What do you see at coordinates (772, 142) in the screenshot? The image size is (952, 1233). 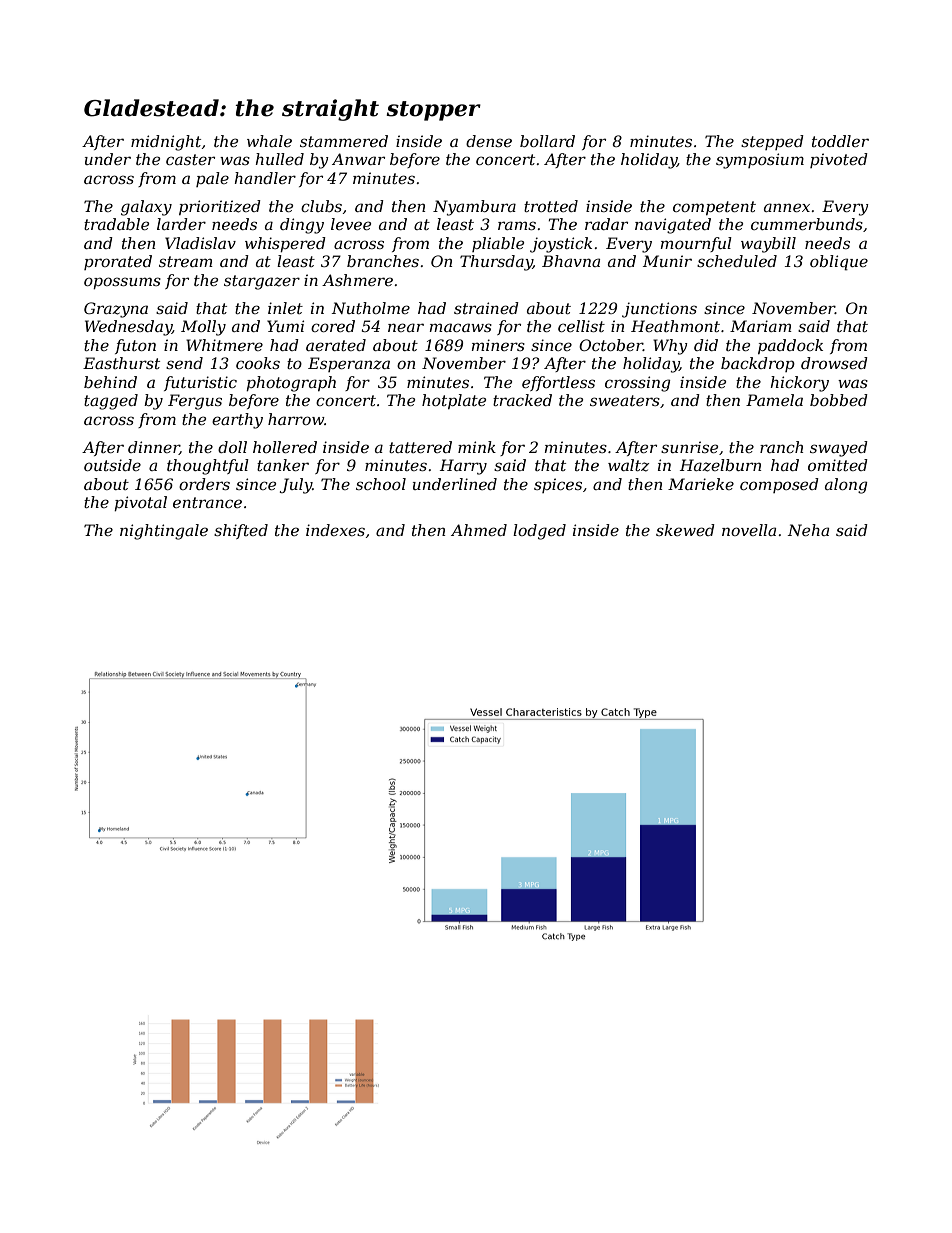 I see `stepped` at bounding box center [772, 142].
